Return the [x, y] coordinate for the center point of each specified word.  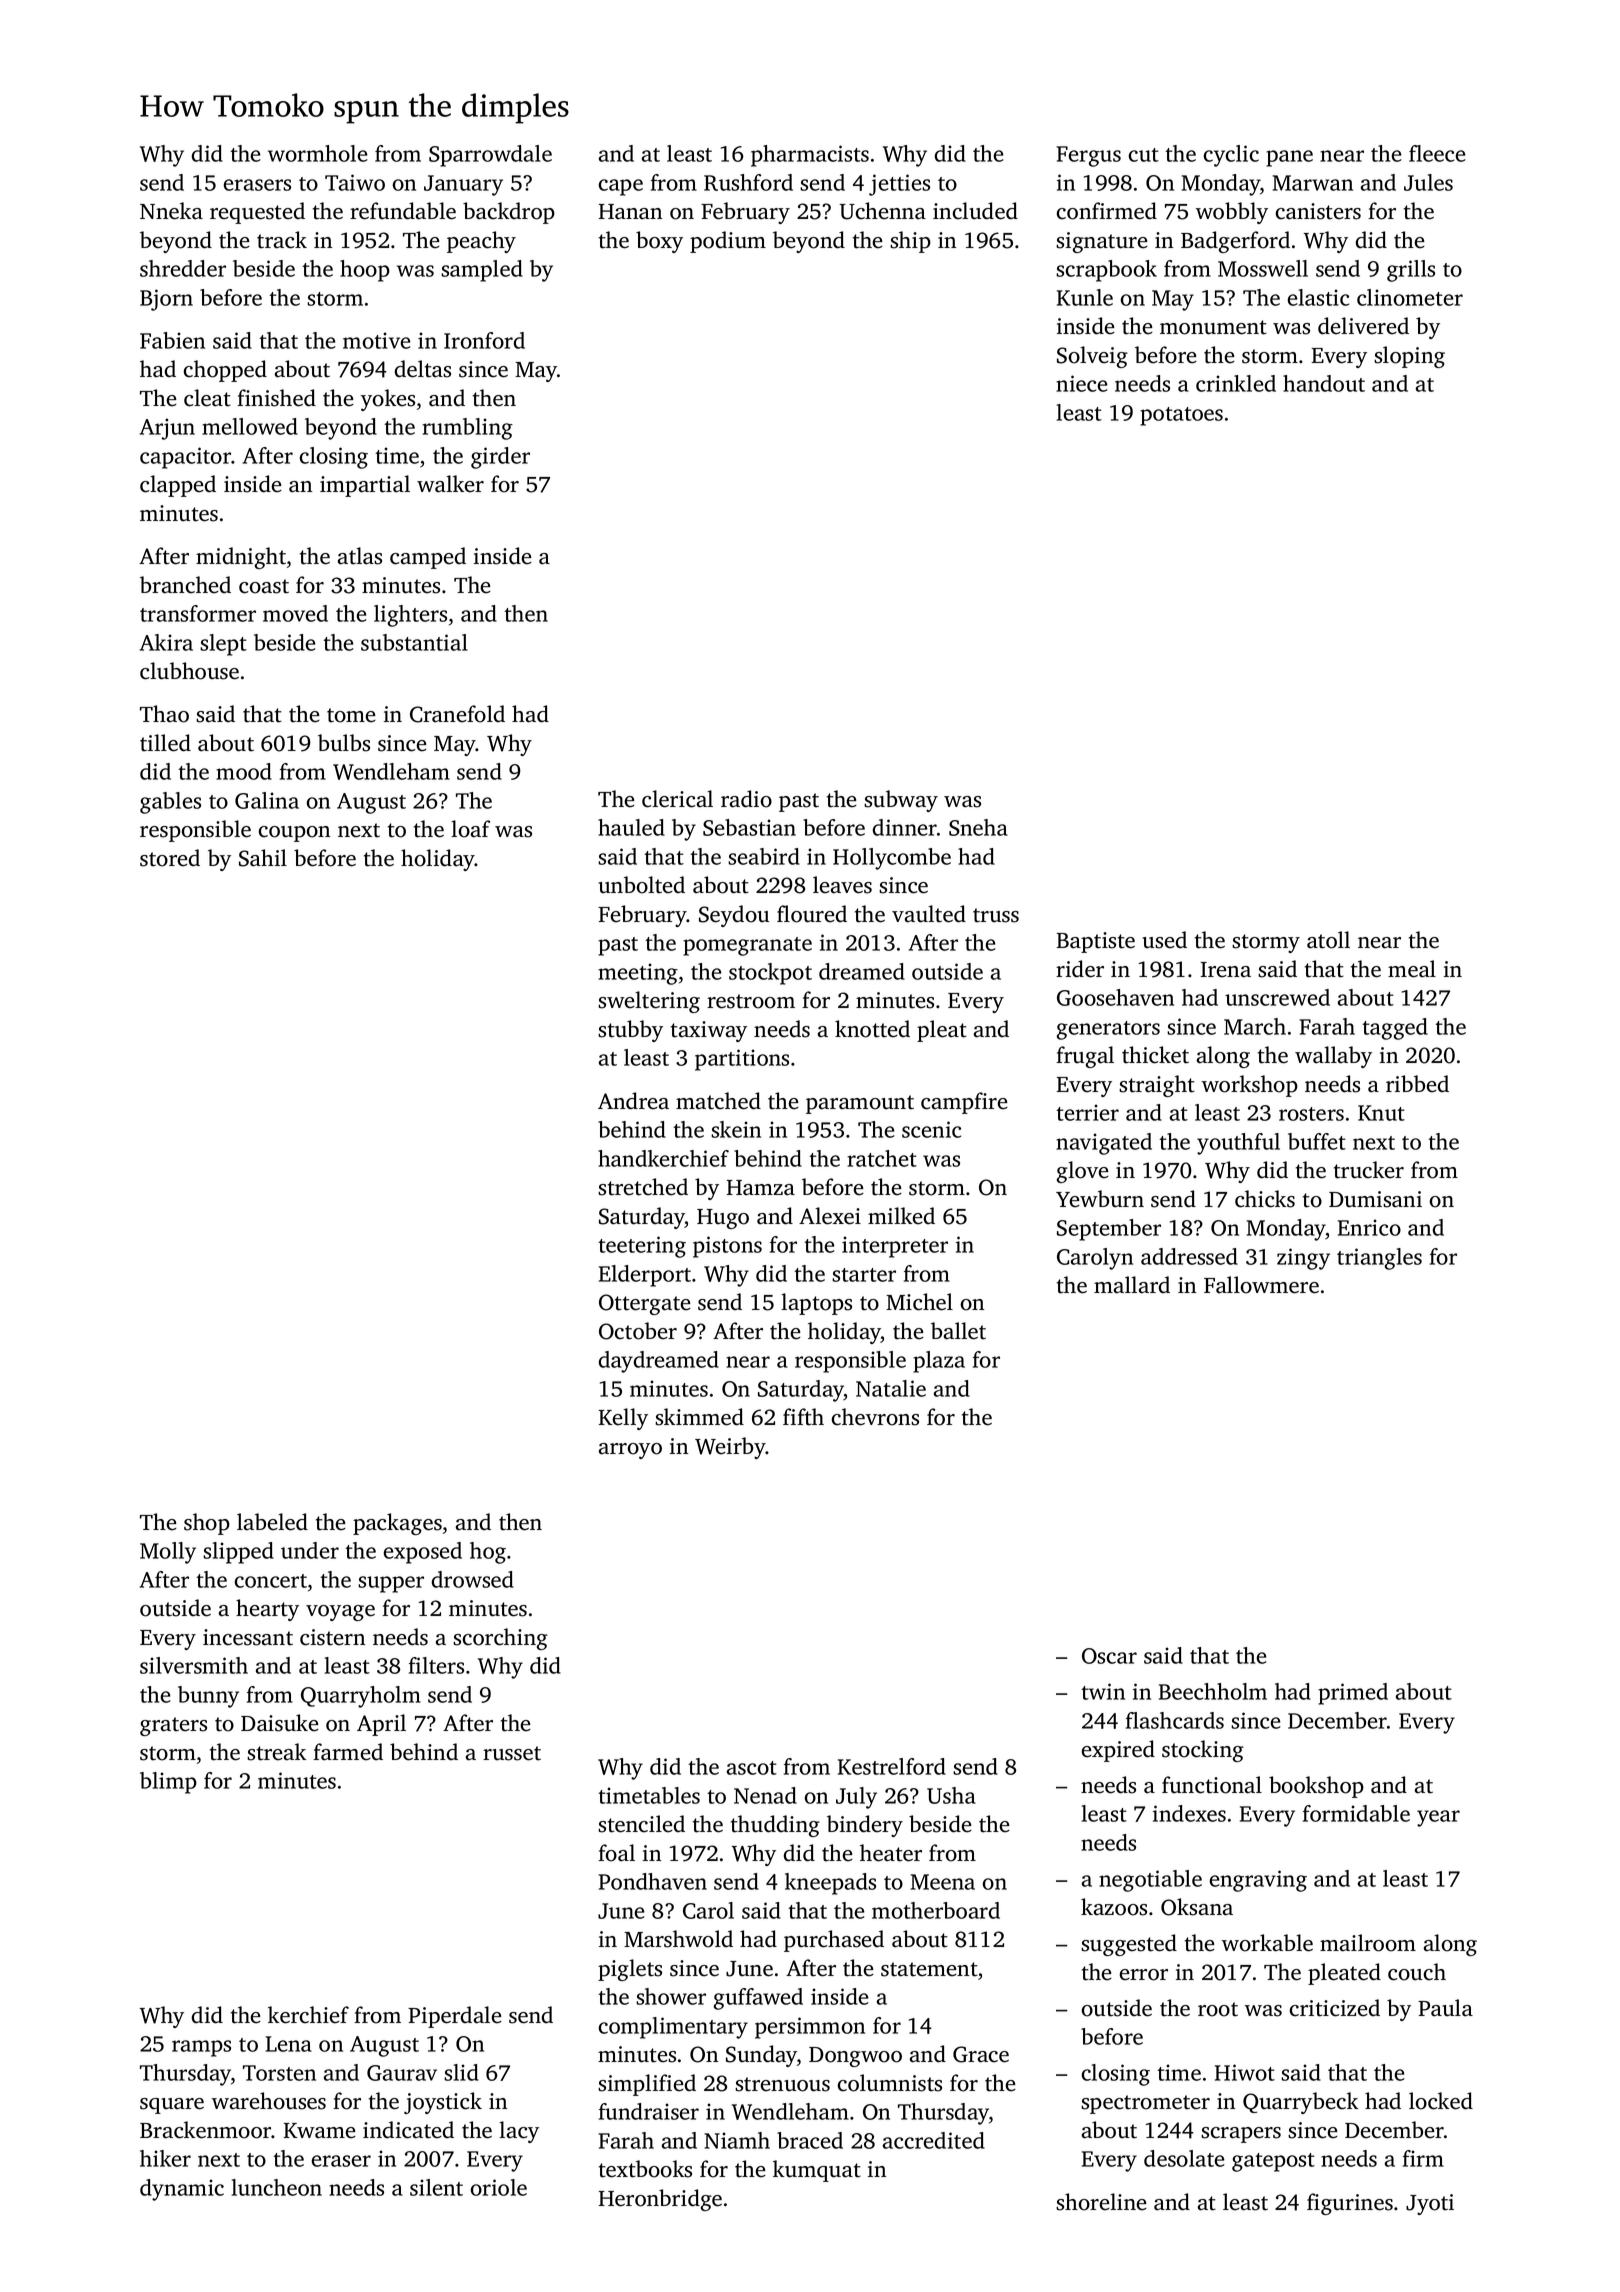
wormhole [318, 153]
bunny [208, 1697]
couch [1417, 1972]
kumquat [817, 2171]
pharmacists [810, 156]
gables [170, 803]
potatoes [1181, 416]
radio [746, 799]
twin [1103, 1691]
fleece [1437, 153]
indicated [408, 2130]
